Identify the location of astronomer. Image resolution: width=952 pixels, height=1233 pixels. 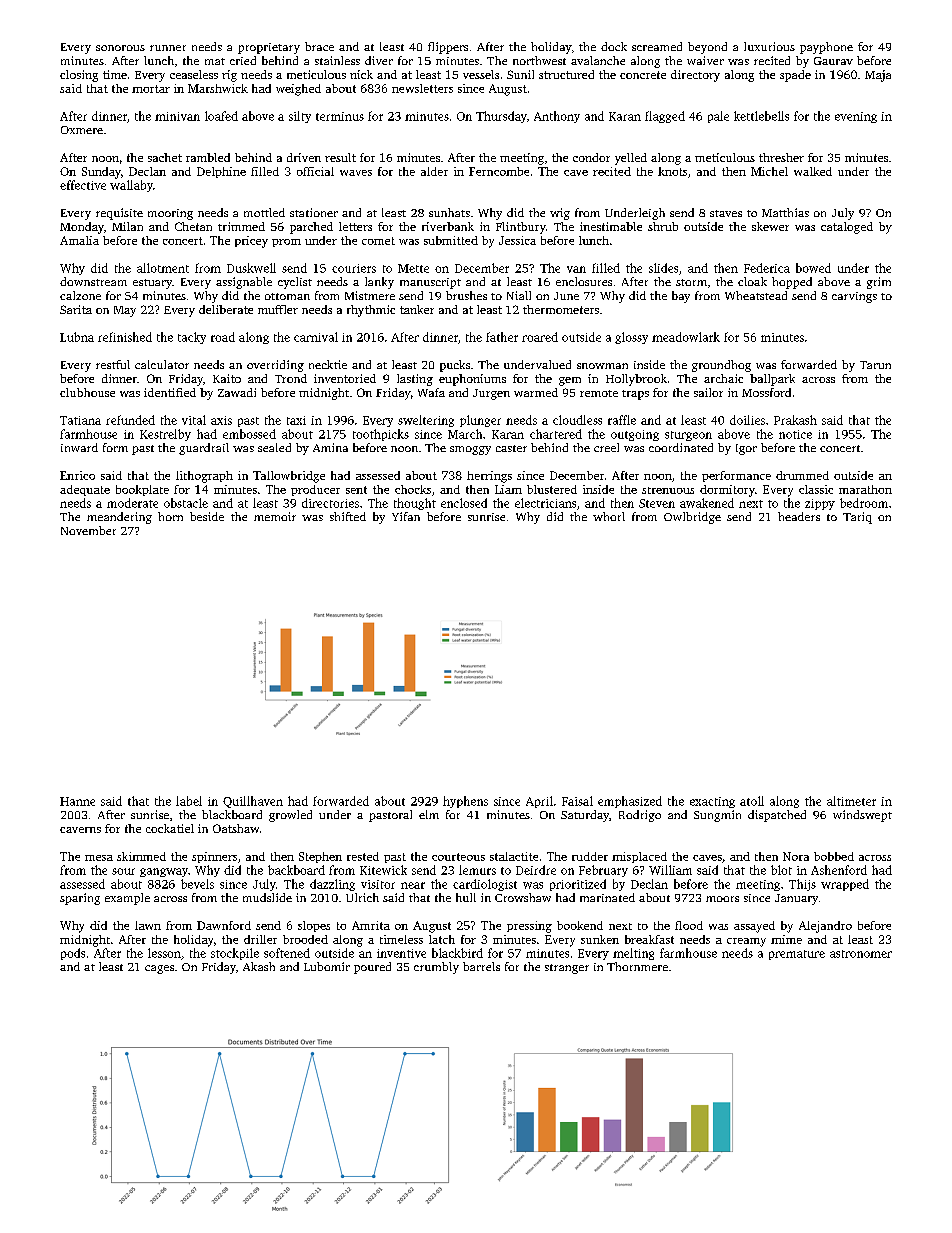
(861, 954).
